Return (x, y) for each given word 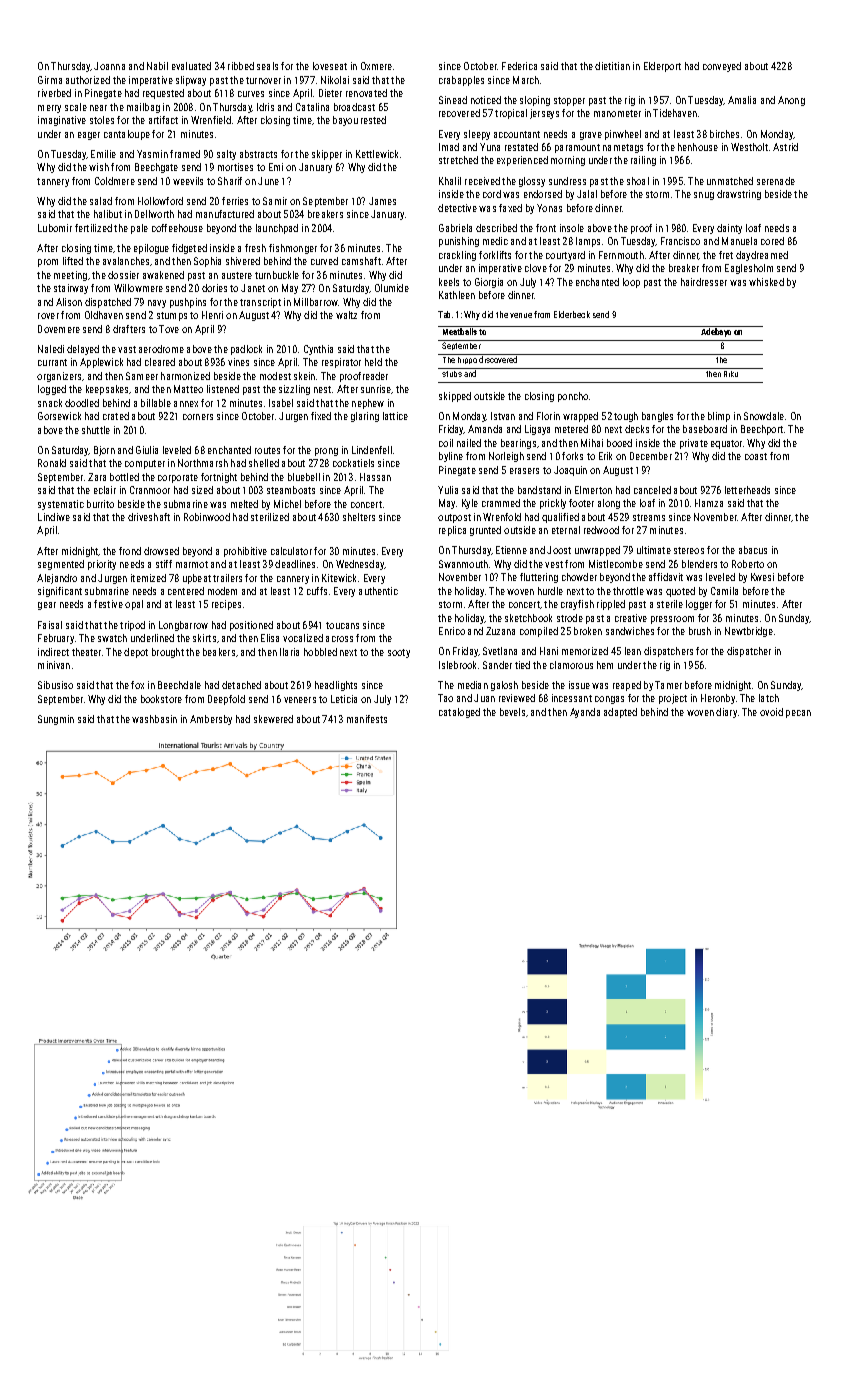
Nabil (157, 66)
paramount (577, 148)
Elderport (662, 67)
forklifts (495, 255)
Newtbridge (749, 632)
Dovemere (59, 329)
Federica (519, 66)
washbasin (154, 719)
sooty (399, 653)
